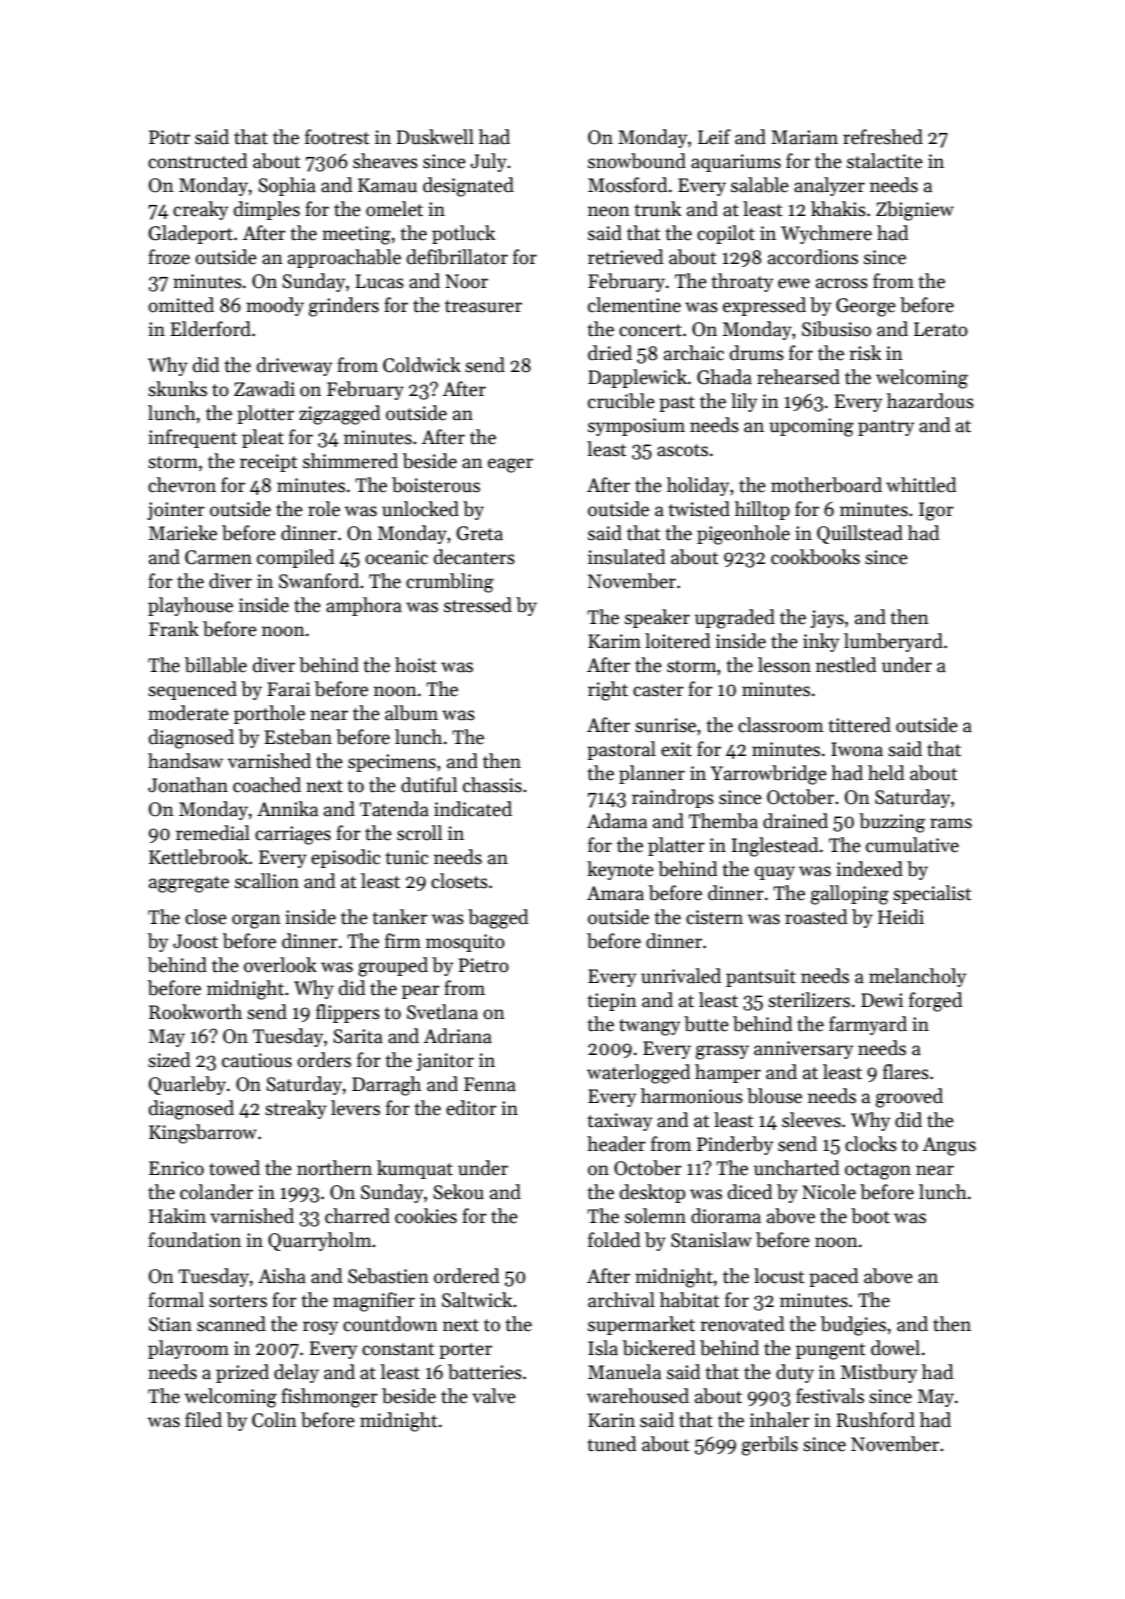 This page has width=1125, height=1599. Describe the element at coordinates (492, 785) in the page. I see `chassis` at that location.
